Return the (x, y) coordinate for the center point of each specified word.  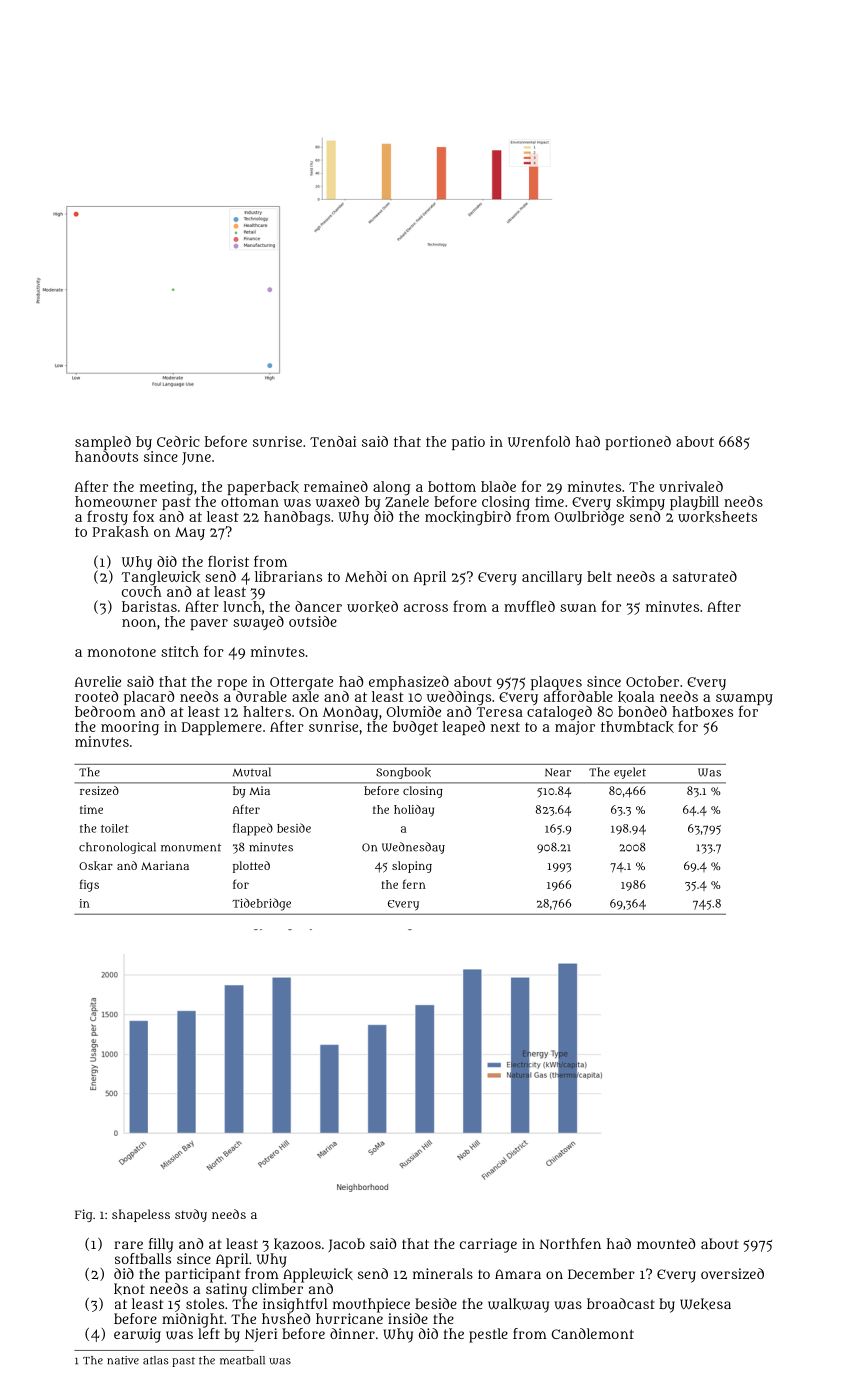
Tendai (333, 441)
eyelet (630, 773)
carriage (488, 1245)
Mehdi (366, 576)
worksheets (717, 517)
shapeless (141, 1215)
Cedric (178, 441)
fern (414, 884)
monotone (122, 652)
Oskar (96, 866)
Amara (518, 1274)
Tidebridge (261, 904)
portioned (638, 443)
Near (558, 772)
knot (129, 1289)
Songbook (403, 773)
